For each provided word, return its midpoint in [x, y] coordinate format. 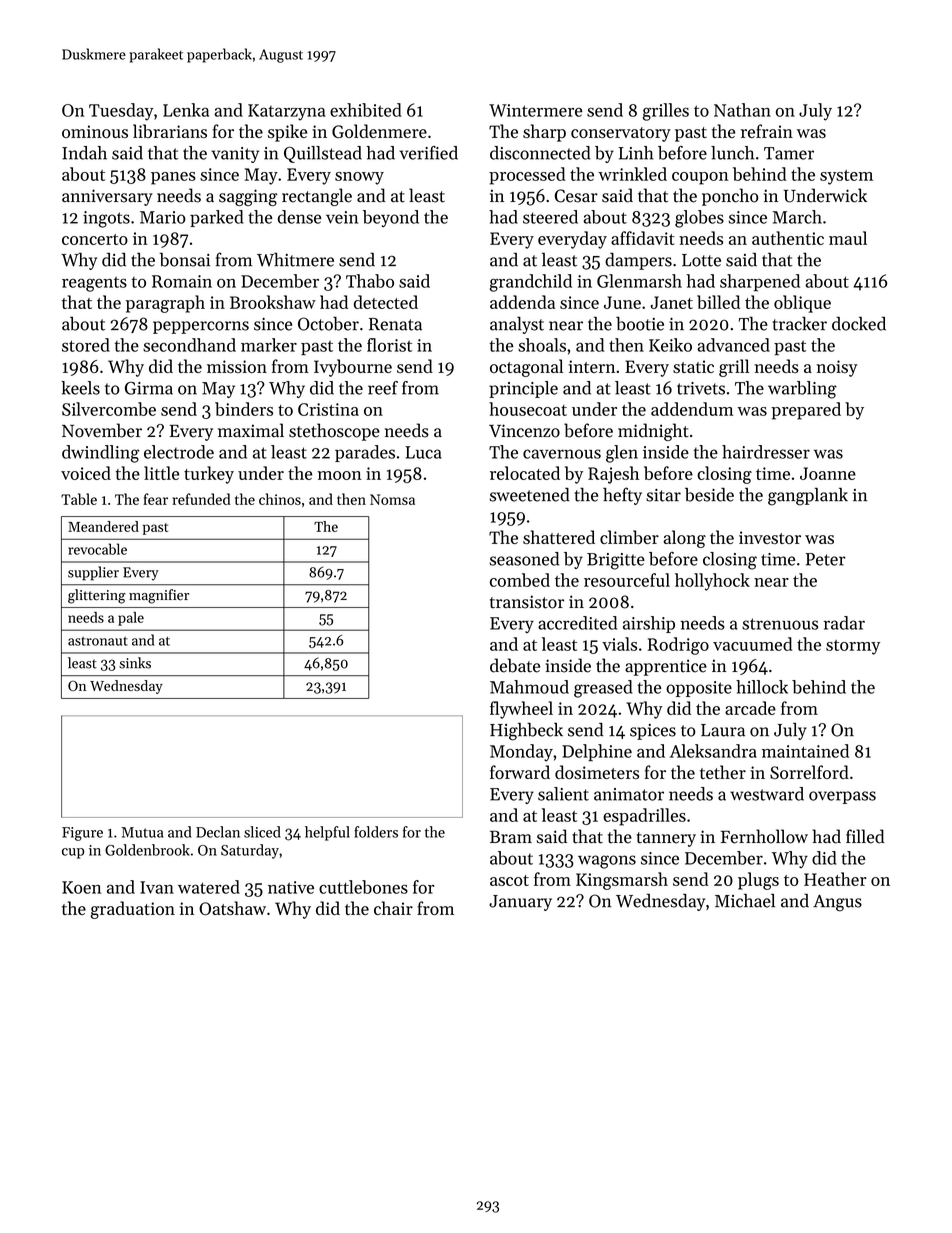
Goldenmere [379, 131]
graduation [132, 910]
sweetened [530, 495]
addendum [692, 409]
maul [848, 238]
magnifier [159, 596]
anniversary [107, 197]
